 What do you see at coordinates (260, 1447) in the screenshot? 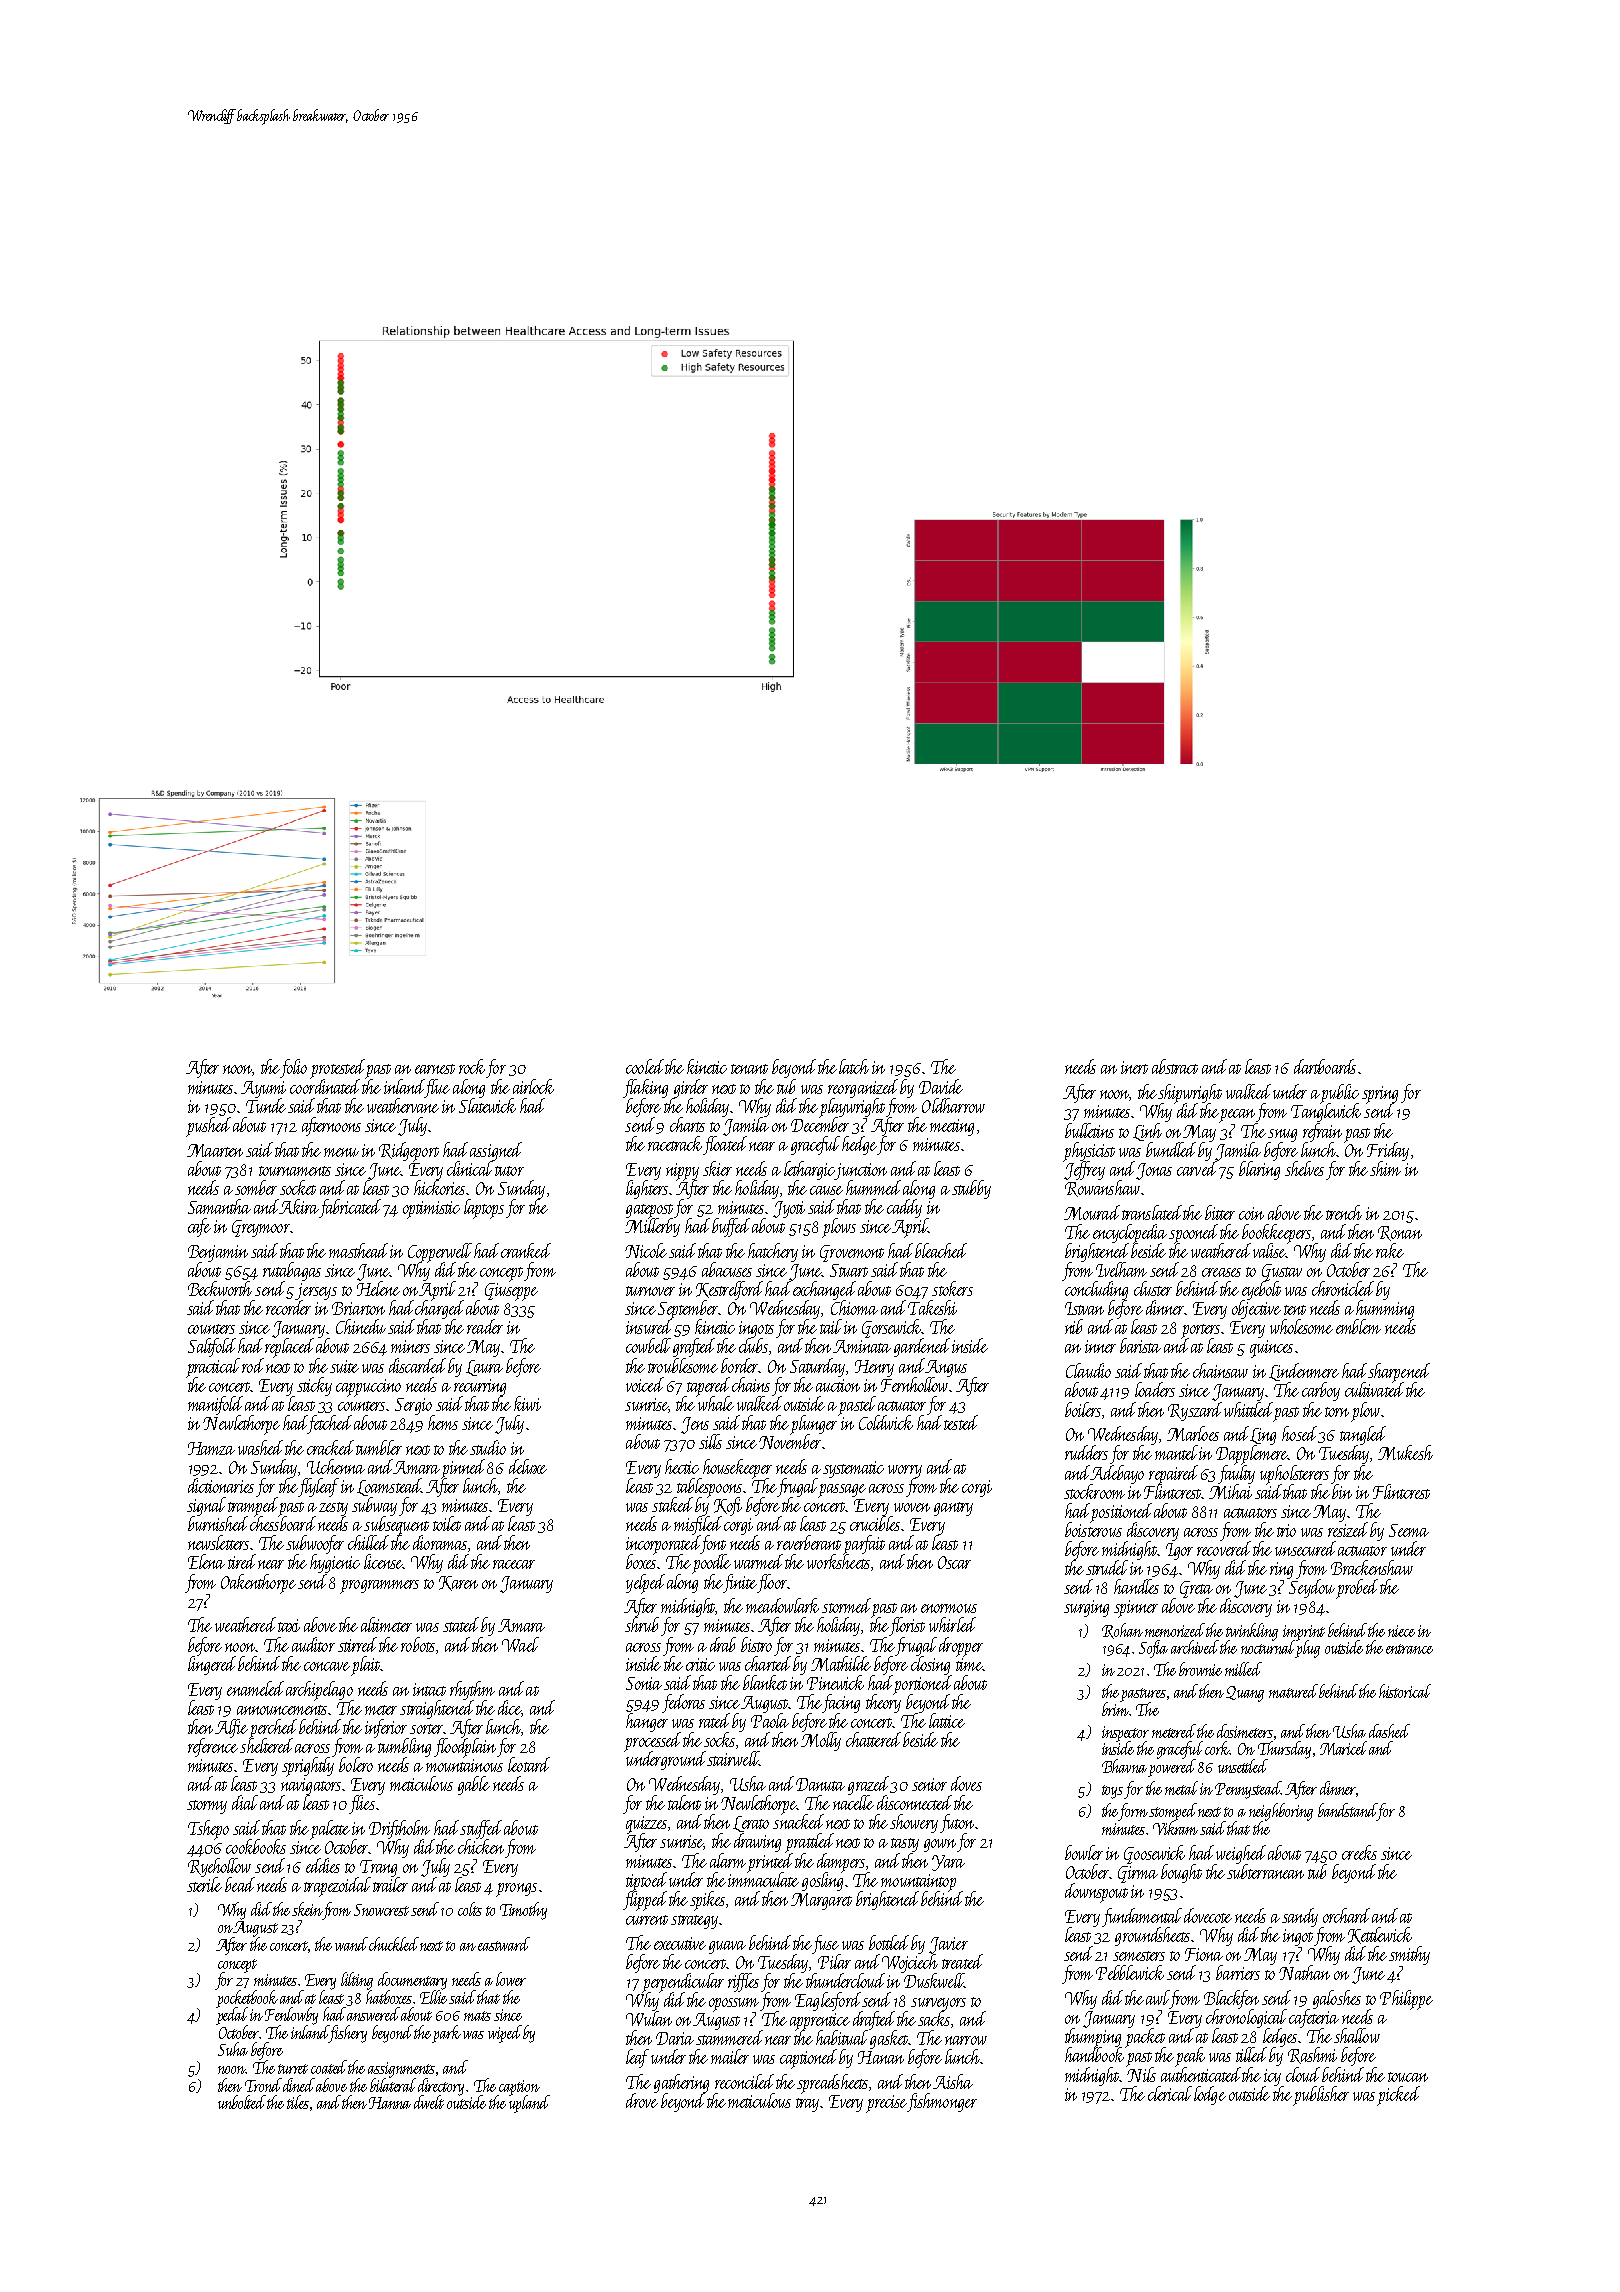
I see `washed` at bounding box center [260, 1447].
